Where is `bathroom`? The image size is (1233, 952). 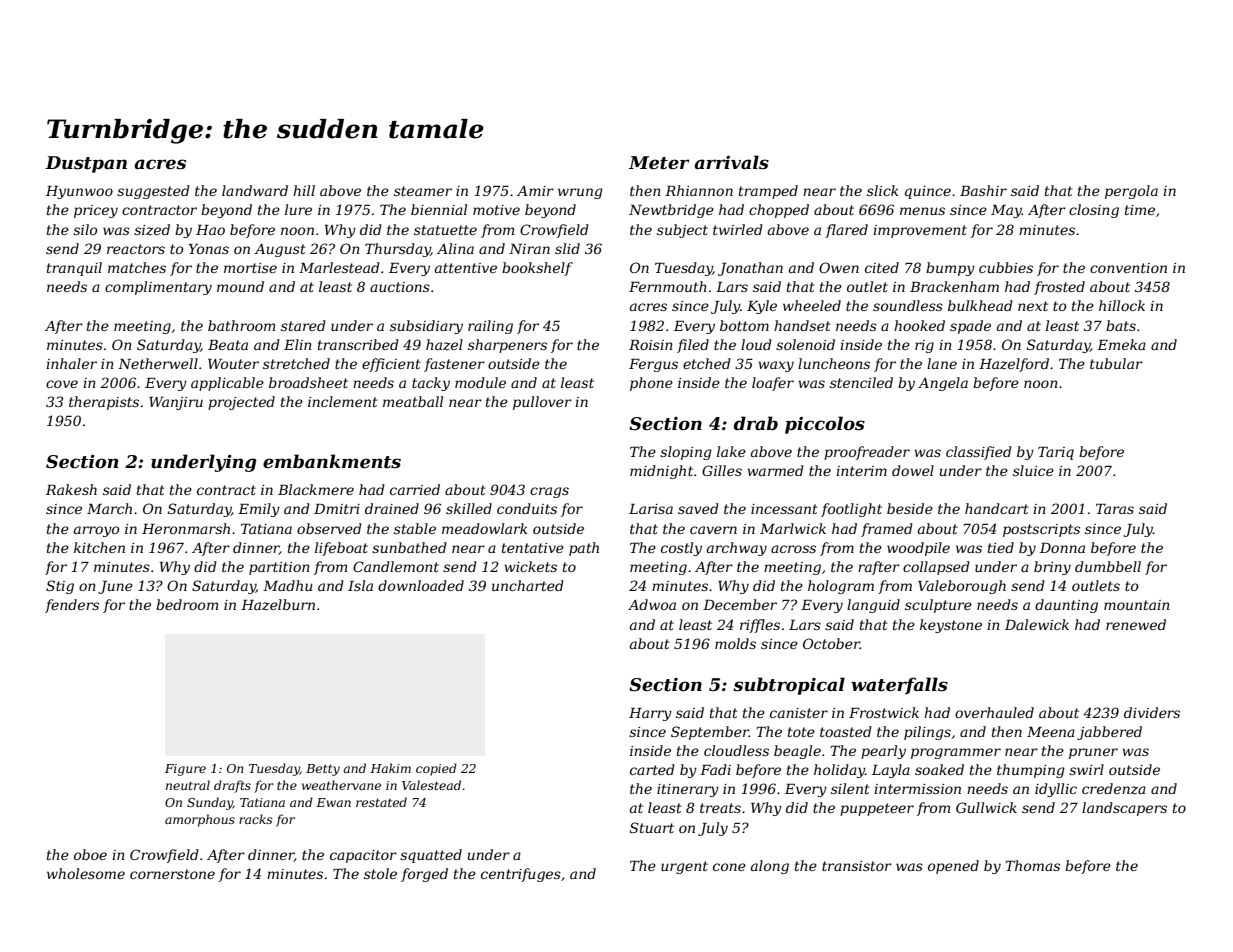 bathroom is located at coordinates (241, 325).
